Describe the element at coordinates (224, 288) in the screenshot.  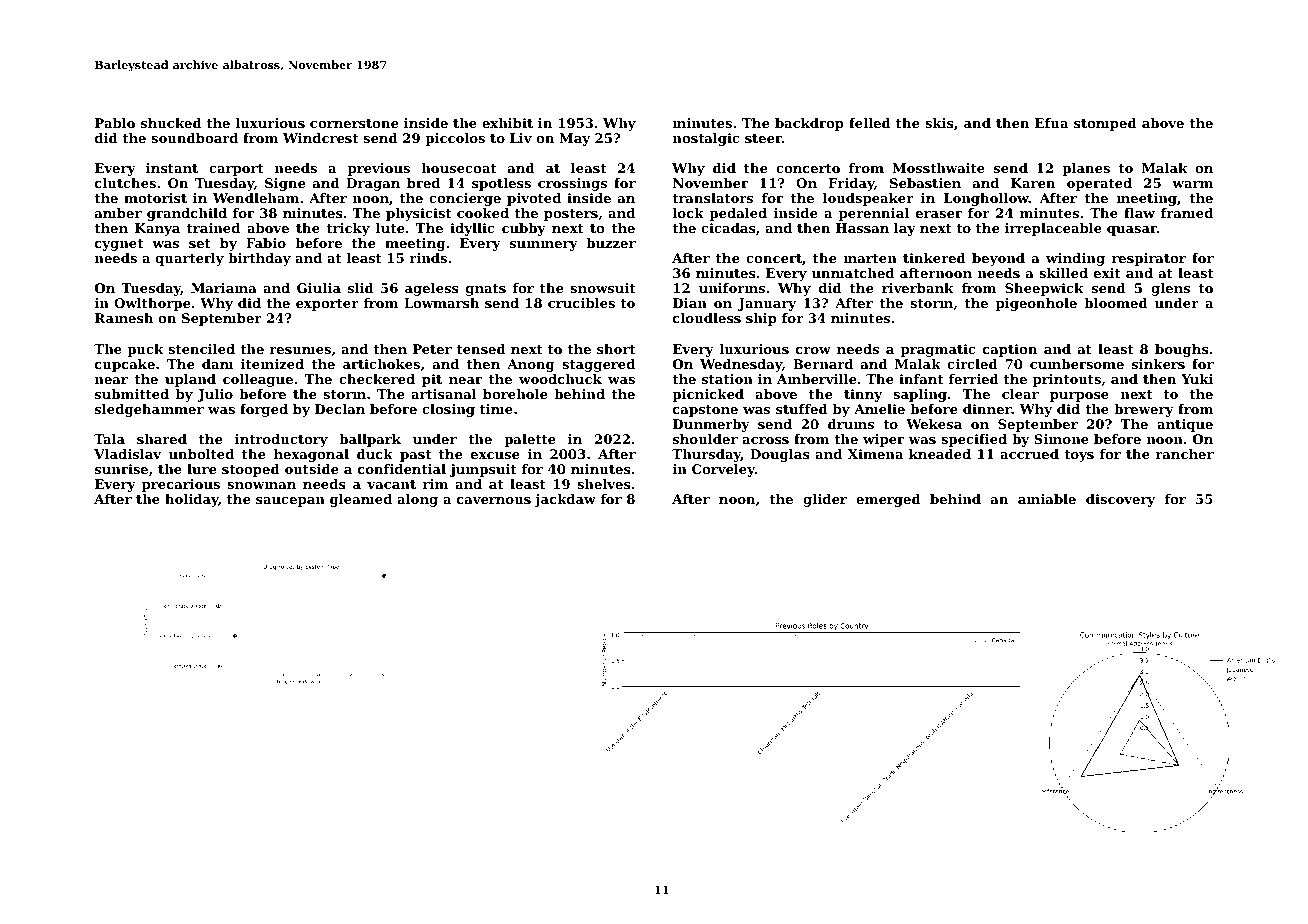
I see `Mariama` at that location.
